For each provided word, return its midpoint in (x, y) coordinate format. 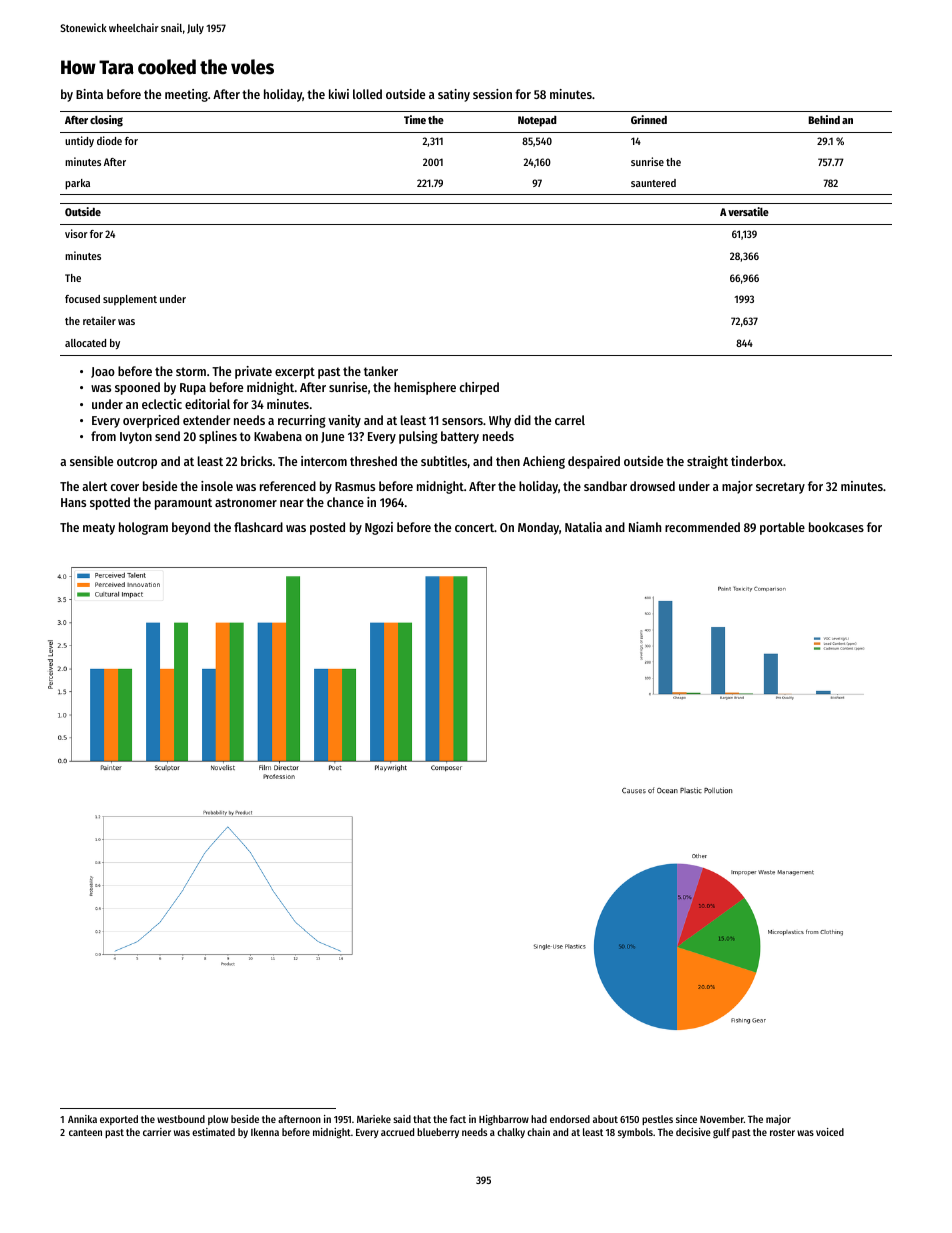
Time (415, 119)
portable (782, 528)
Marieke (374, 1119)
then (508, 461)
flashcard (258, 527)
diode (109, 140)
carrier (157, 1132)
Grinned (649, 119)
